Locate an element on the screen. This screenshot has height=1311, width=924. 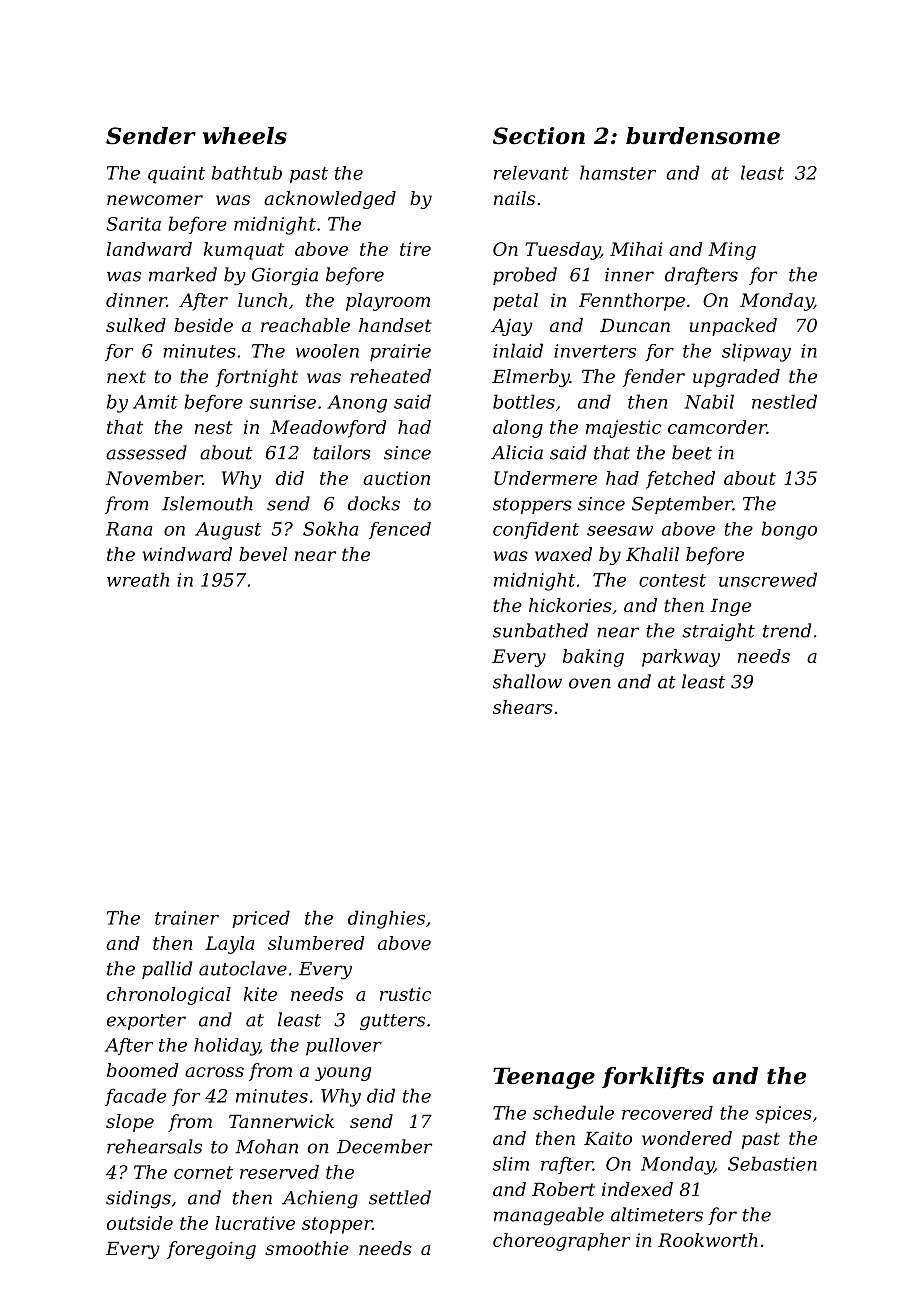
September is located at coordinates (682, 505).
